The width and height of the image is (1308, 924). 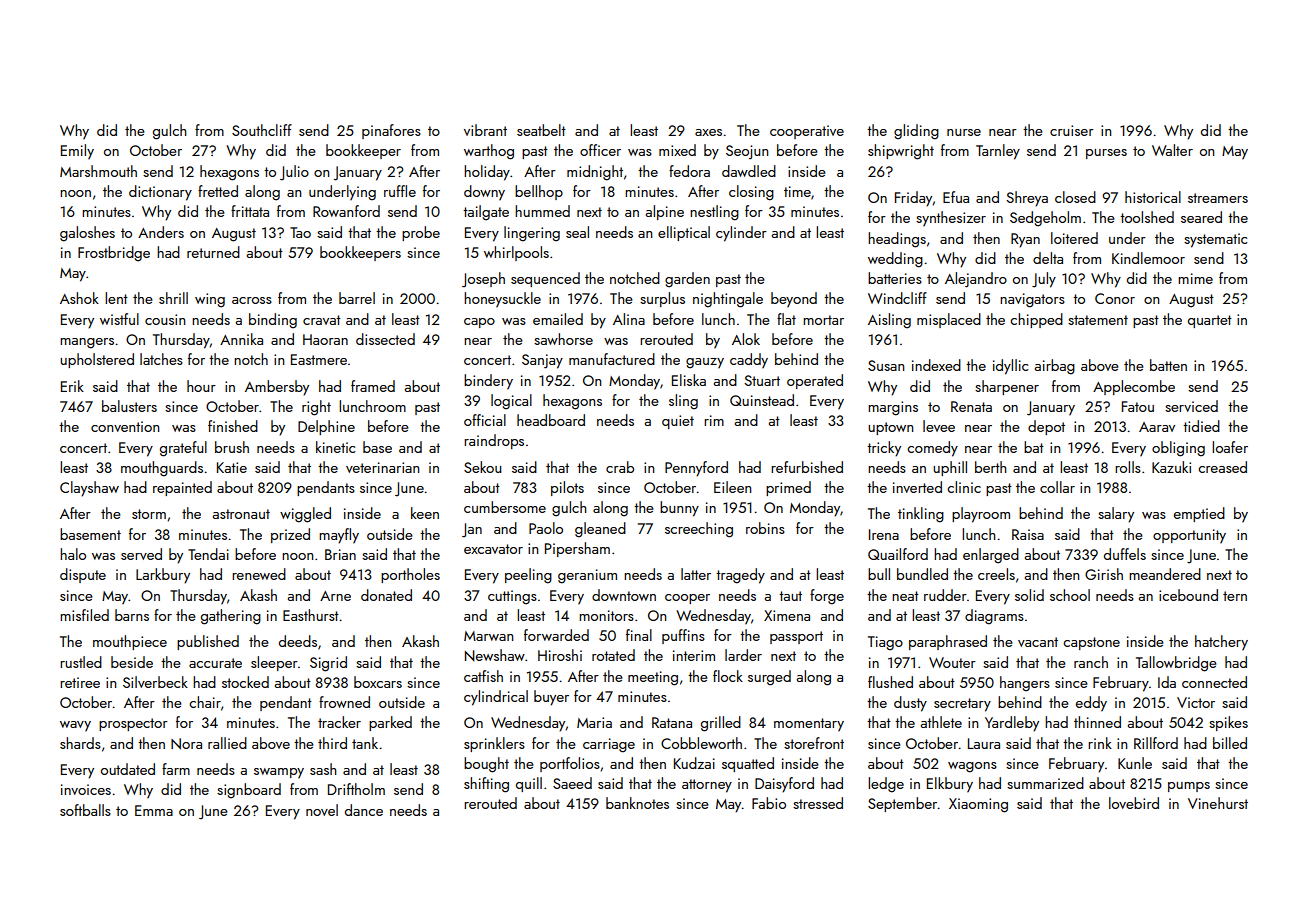 I want to click on Kindlemoor, so click(x=1148, y=258).
